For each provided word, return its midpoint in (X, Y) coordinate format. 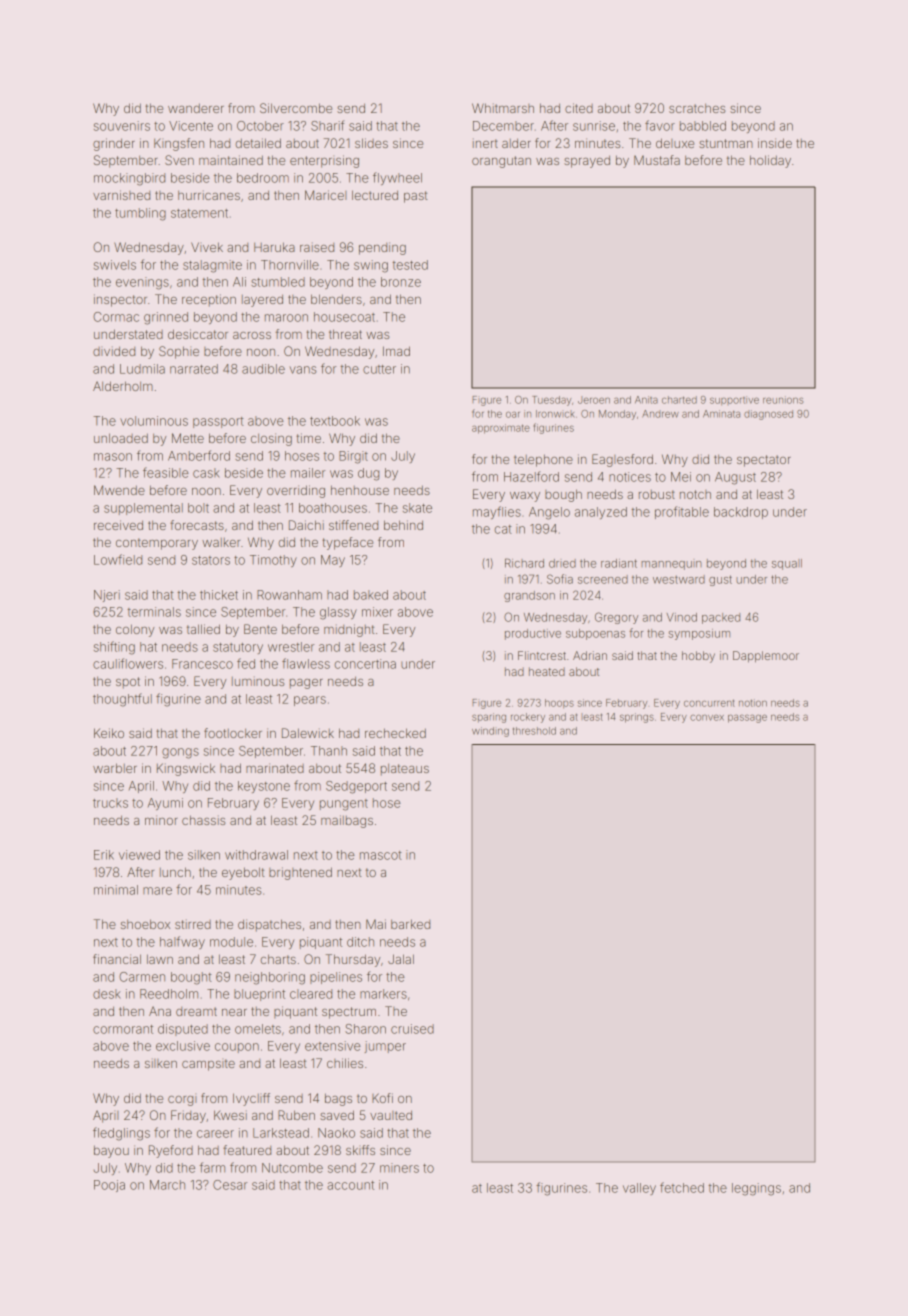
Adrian (590, 655)
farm (212, 1167)
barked (410, 924)
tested (410, 265)
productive (533, 634)
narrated (194, 369)
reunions (783, 400)
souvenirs (122, 126)
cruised (412, 1029)
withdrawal (256, 855)
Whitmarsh (503, 108)
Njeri (107, 596)
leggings (756, 1189)
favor (660, 125)
